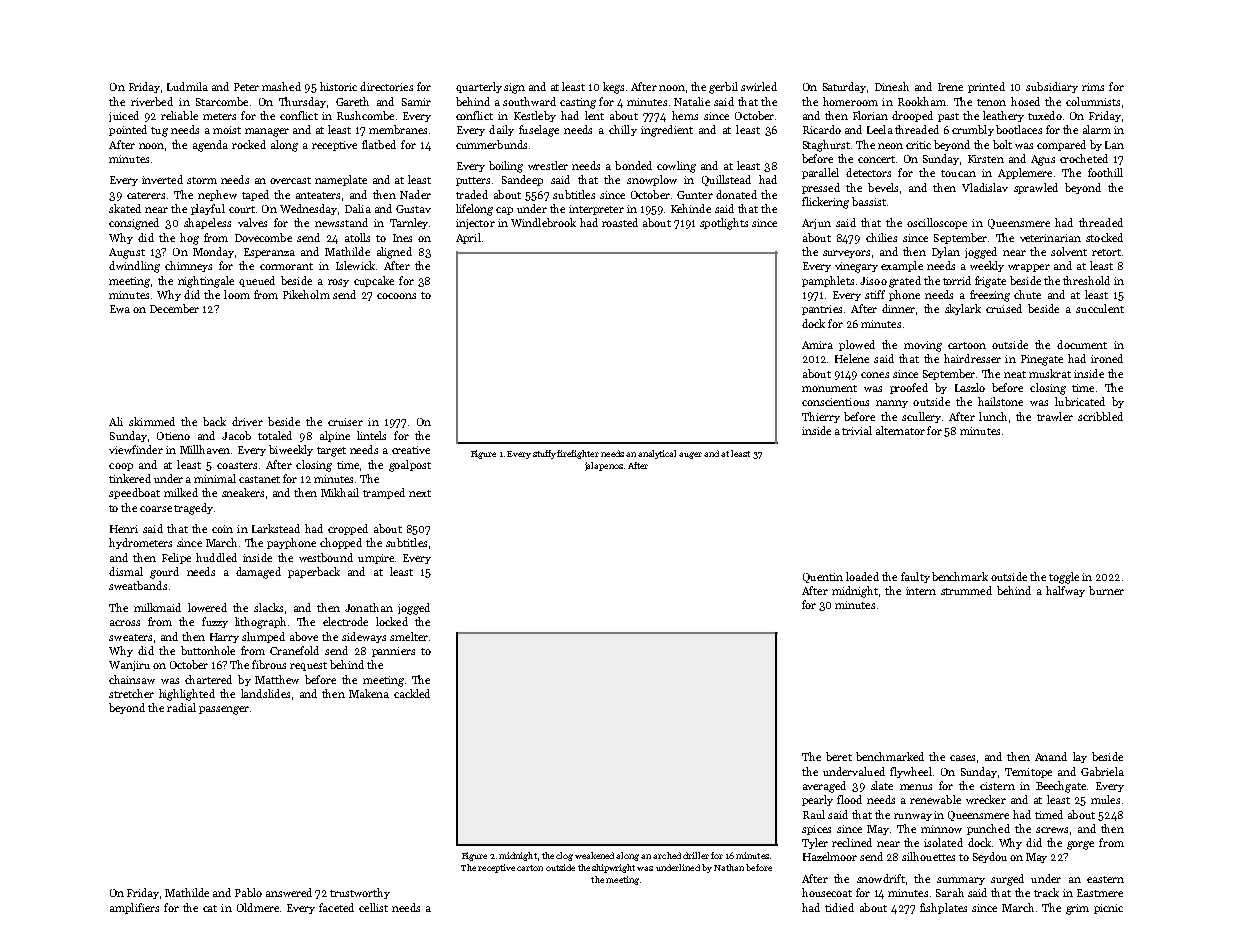 Image resolution: width=1233 pixels, height=952 pixels. What do you see at coordinates (966, 590) in the screenshot?
I see `strummed` at bounding box center [966, 590].
